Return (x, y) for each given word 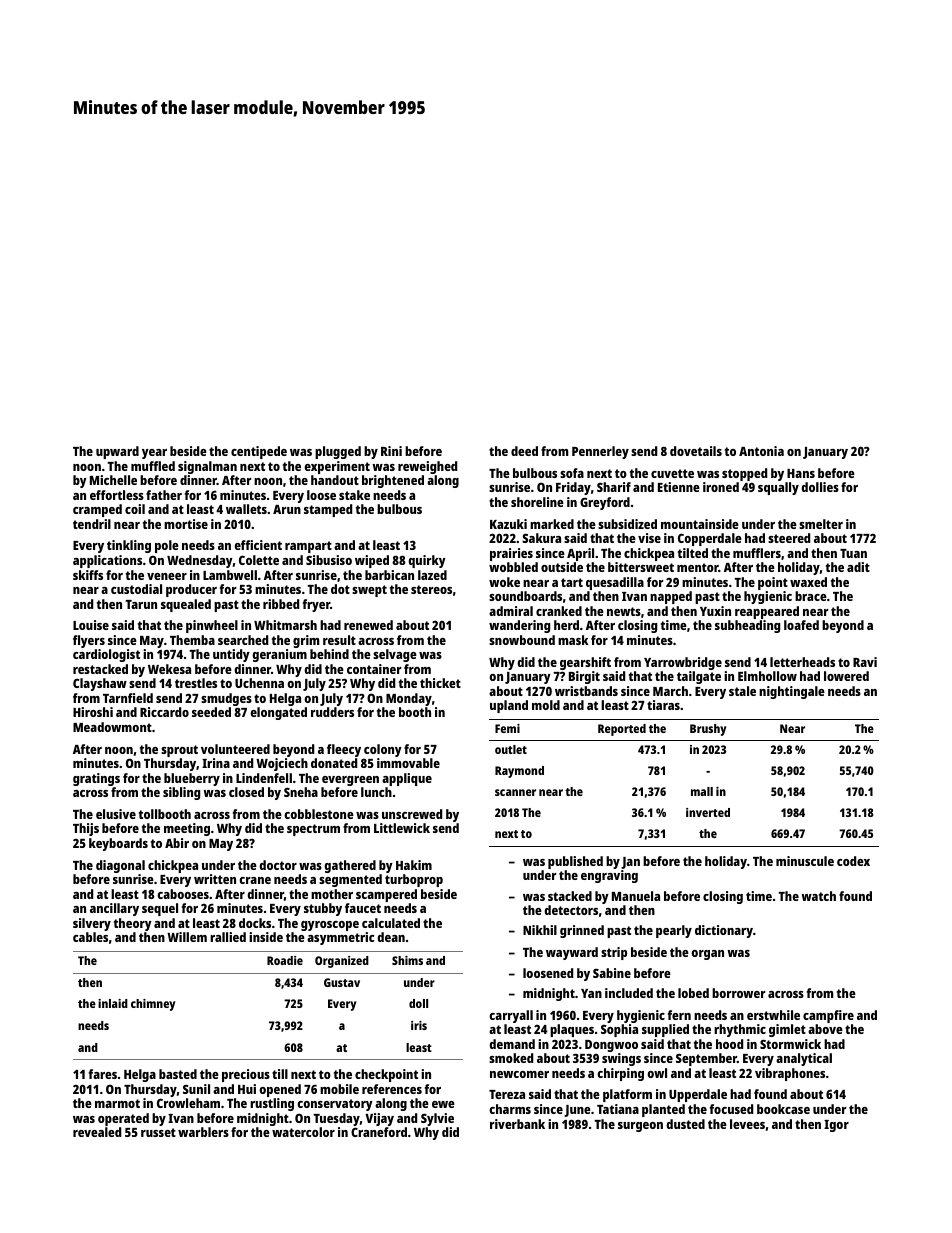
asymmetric (340, 938)
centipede (259, 452)
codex (853, 861)
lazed (432, 575)
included (629, 993)
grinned (582, 931)
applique (407, 779)
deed (524, 451)
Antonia (761, 451)
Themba (192, 640)
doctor (278, 865)
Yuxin (715, 611)
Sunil (196, 1089)
